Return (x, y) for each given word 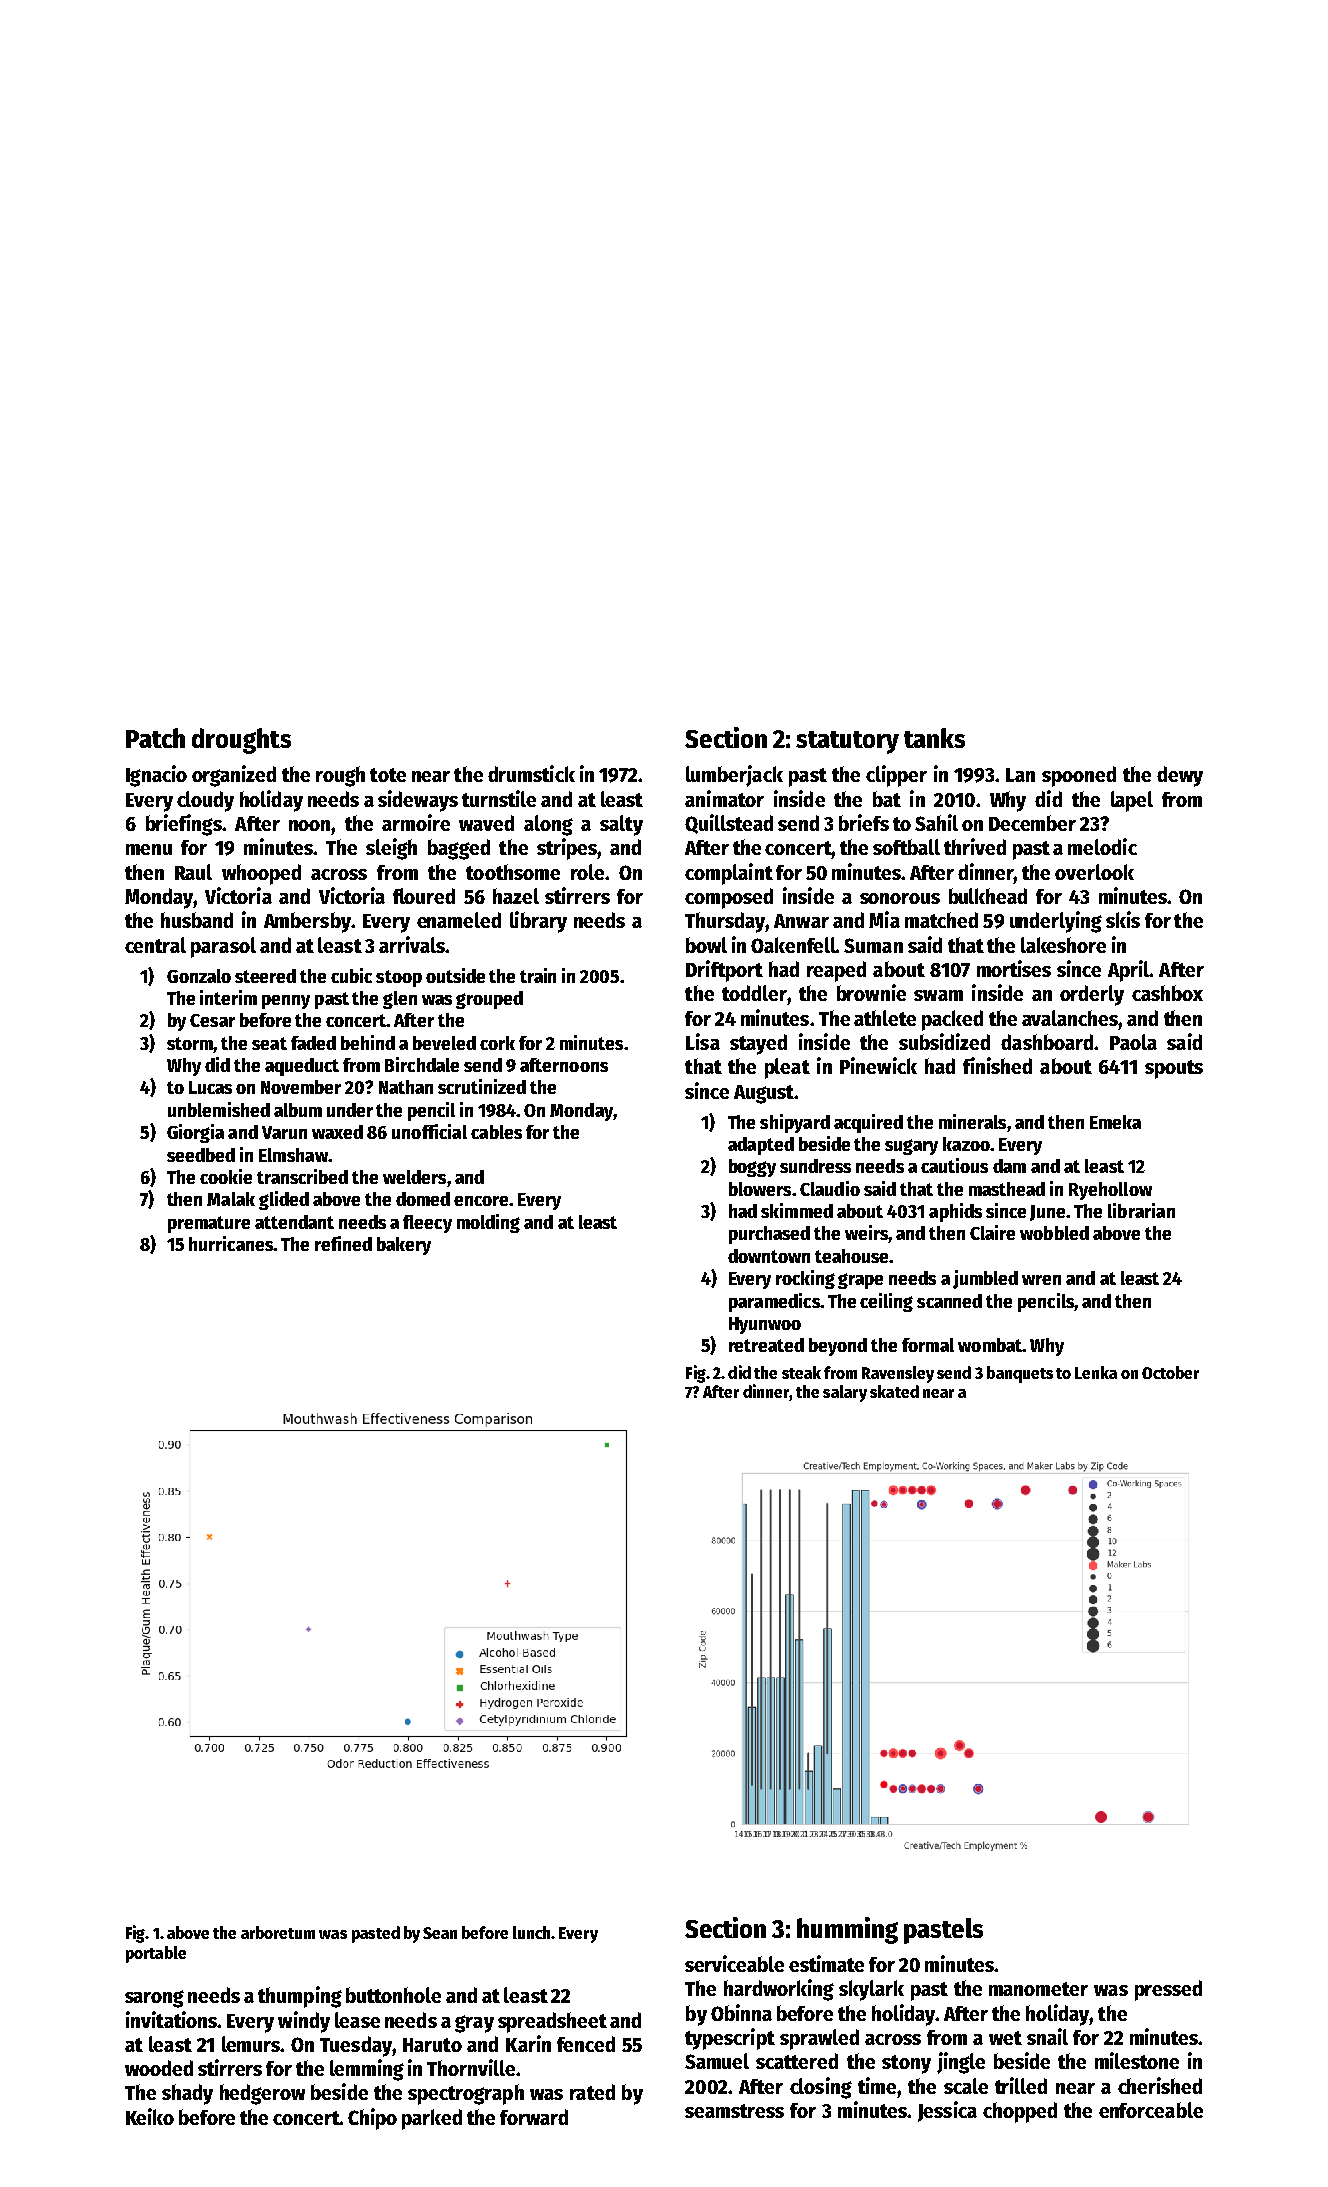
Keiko (150, 2116)
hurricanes (231, 1243)
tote (388, 775)
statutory (847, 742)
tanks (934, 738)
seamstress (734, 2111)
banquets (1020, 1374)
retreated (766, 1345)
